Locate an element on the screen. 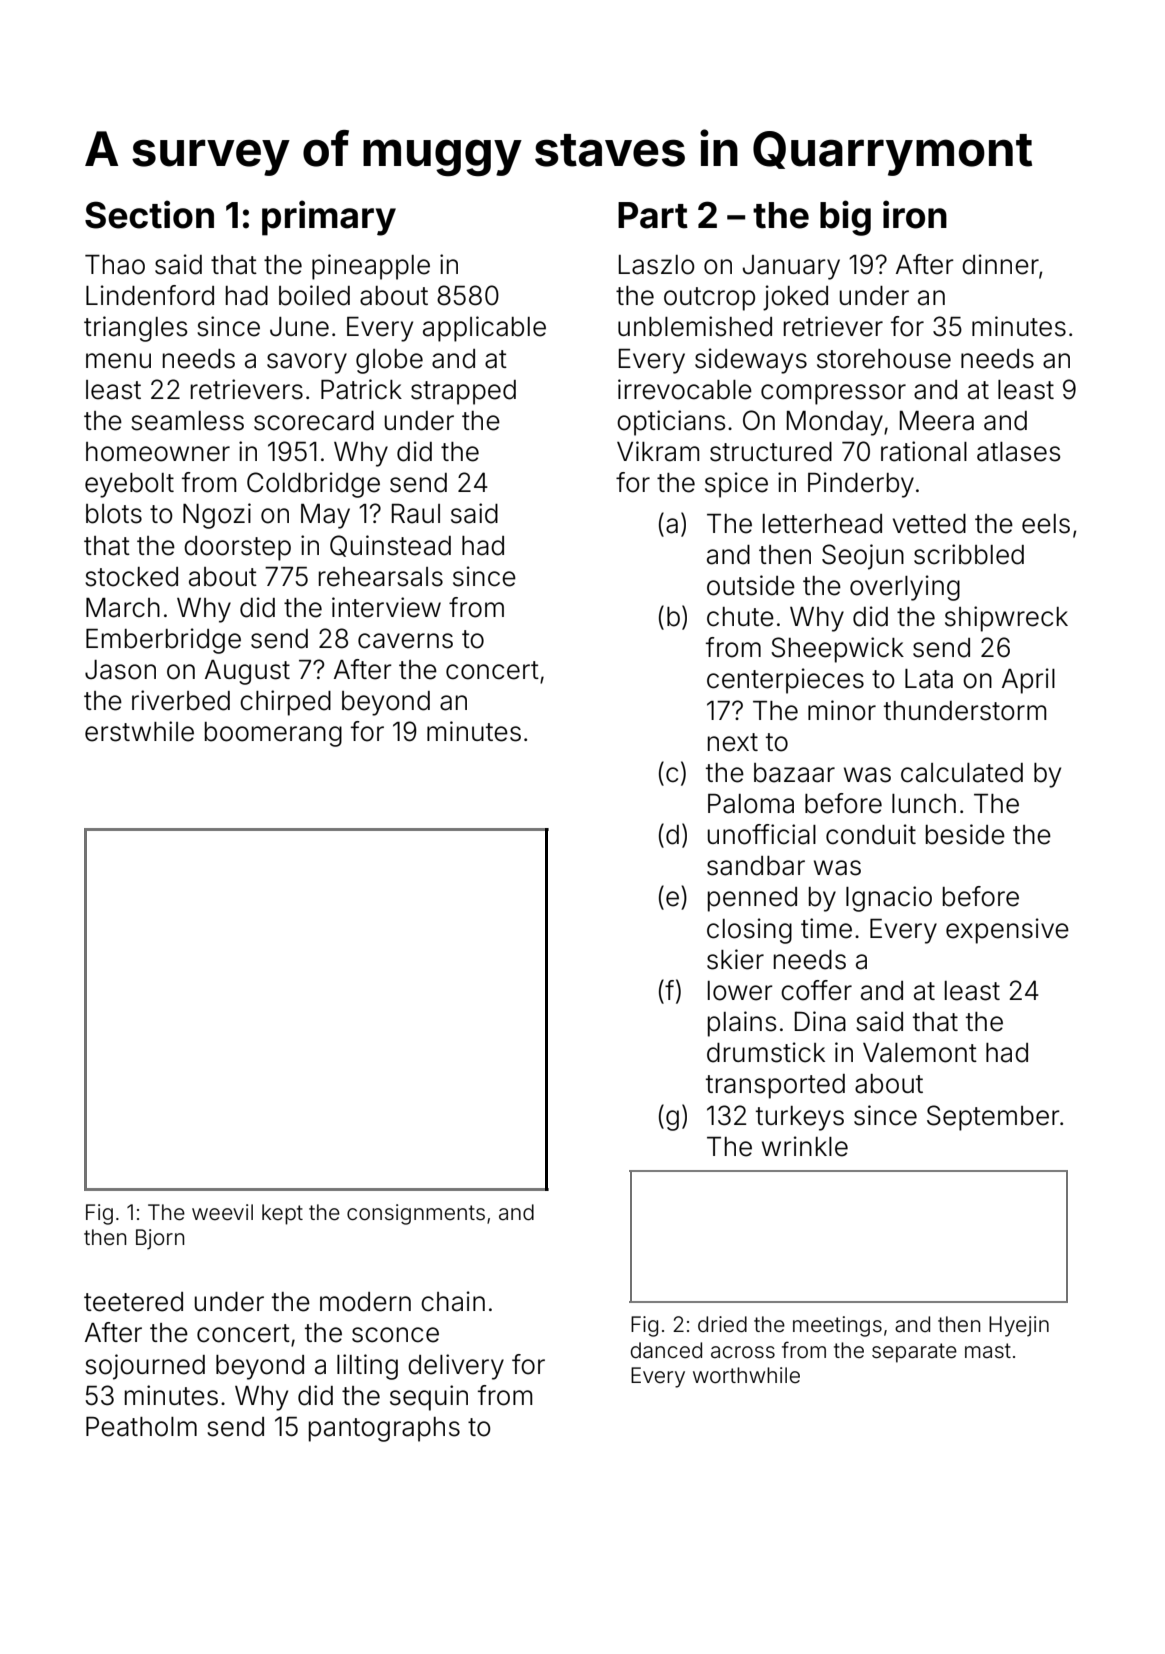 The width and height of the screenshot is (1165, 1654). expensive is located at coordinates (1007, 931).
